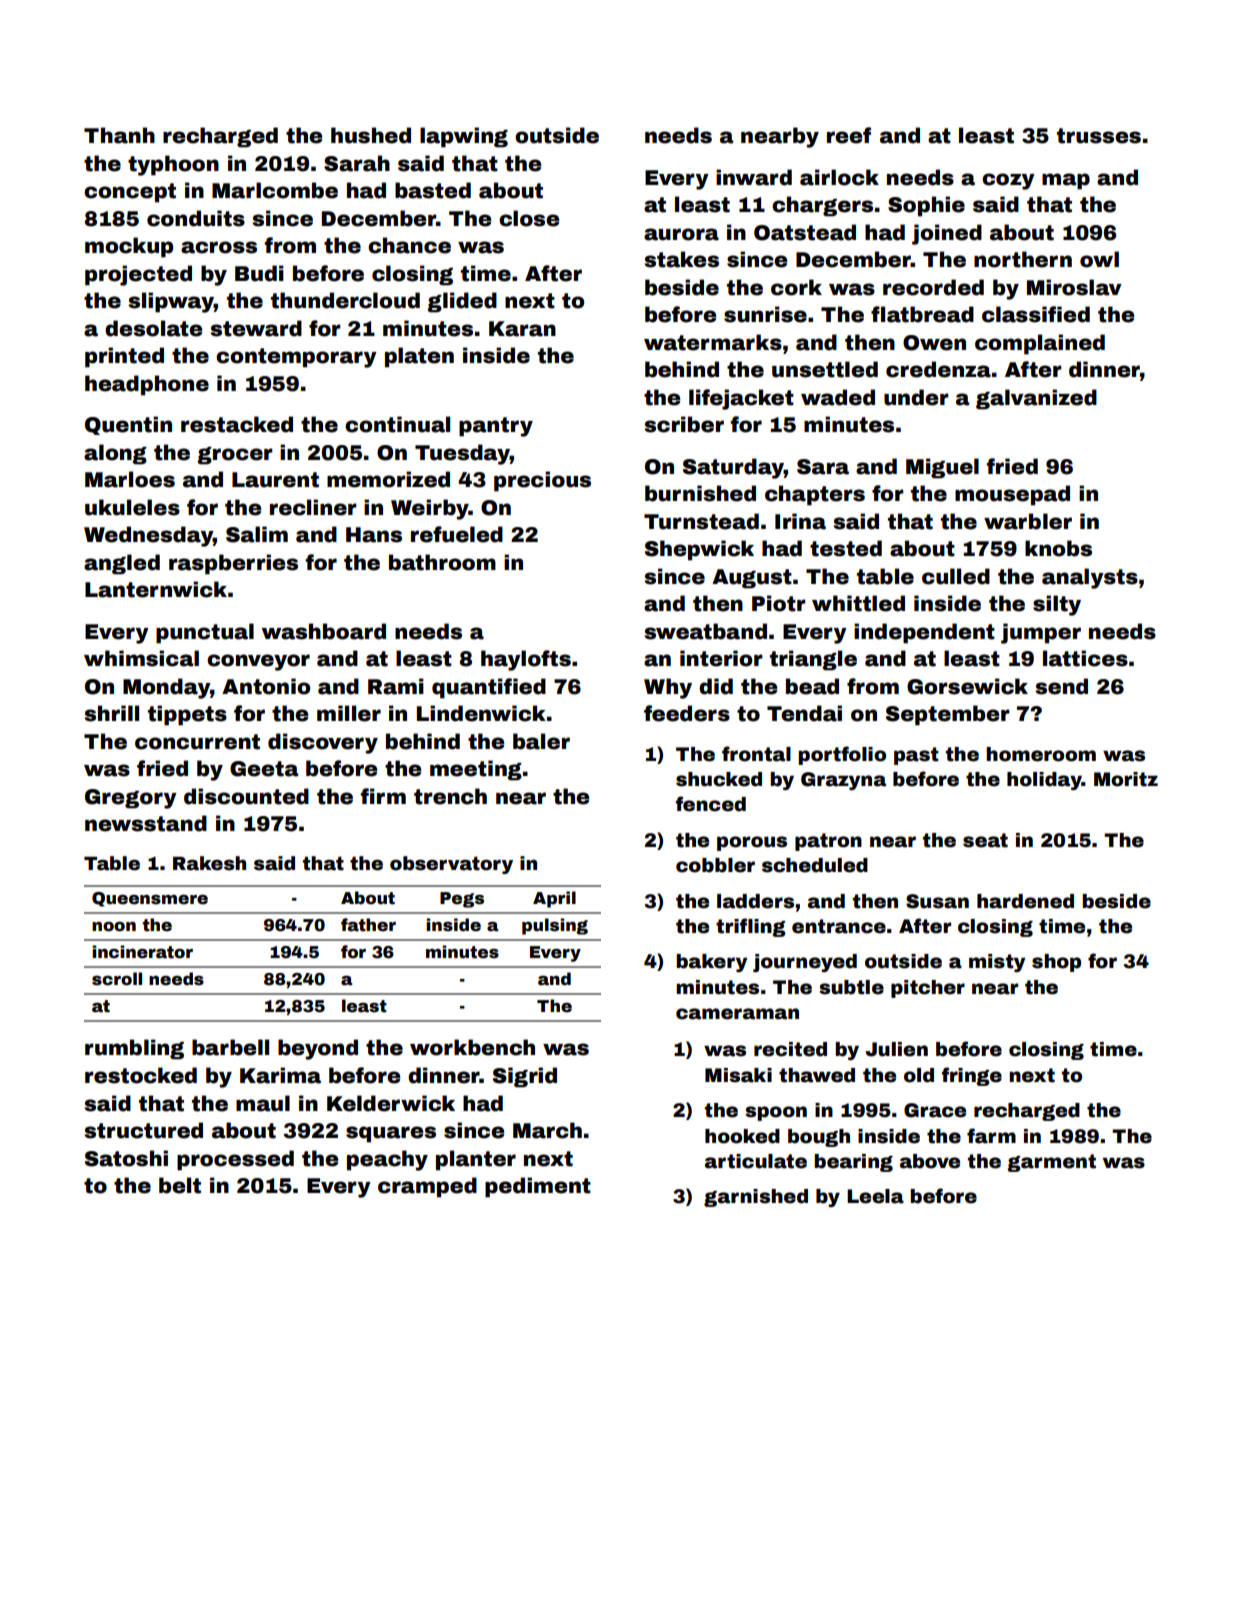 Image resolution: width=1245 pixels, height=1611 pixels. I want to click on maul, so click(263, 1103).
